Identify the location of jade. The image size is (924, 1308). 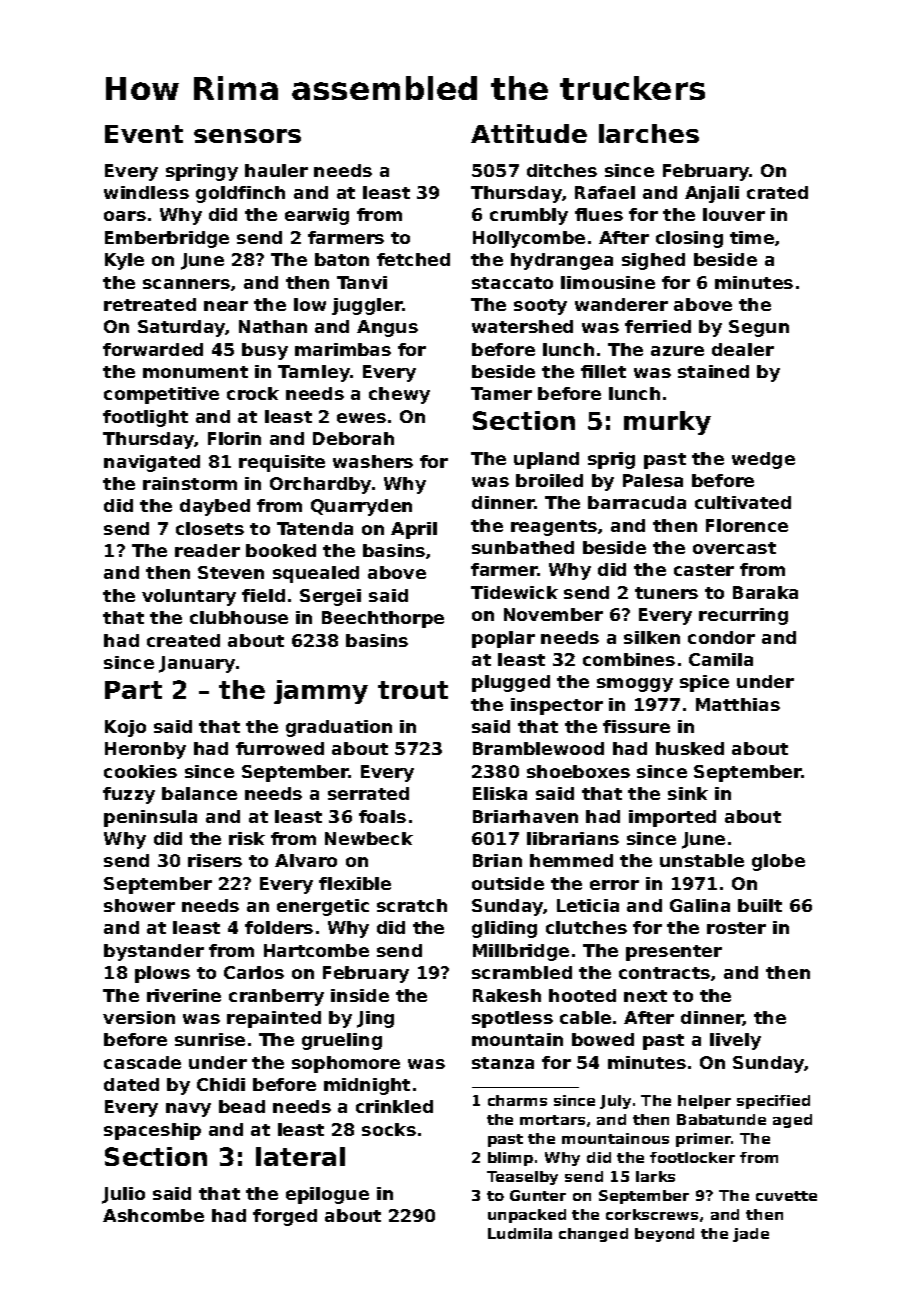
(751, 1235).
